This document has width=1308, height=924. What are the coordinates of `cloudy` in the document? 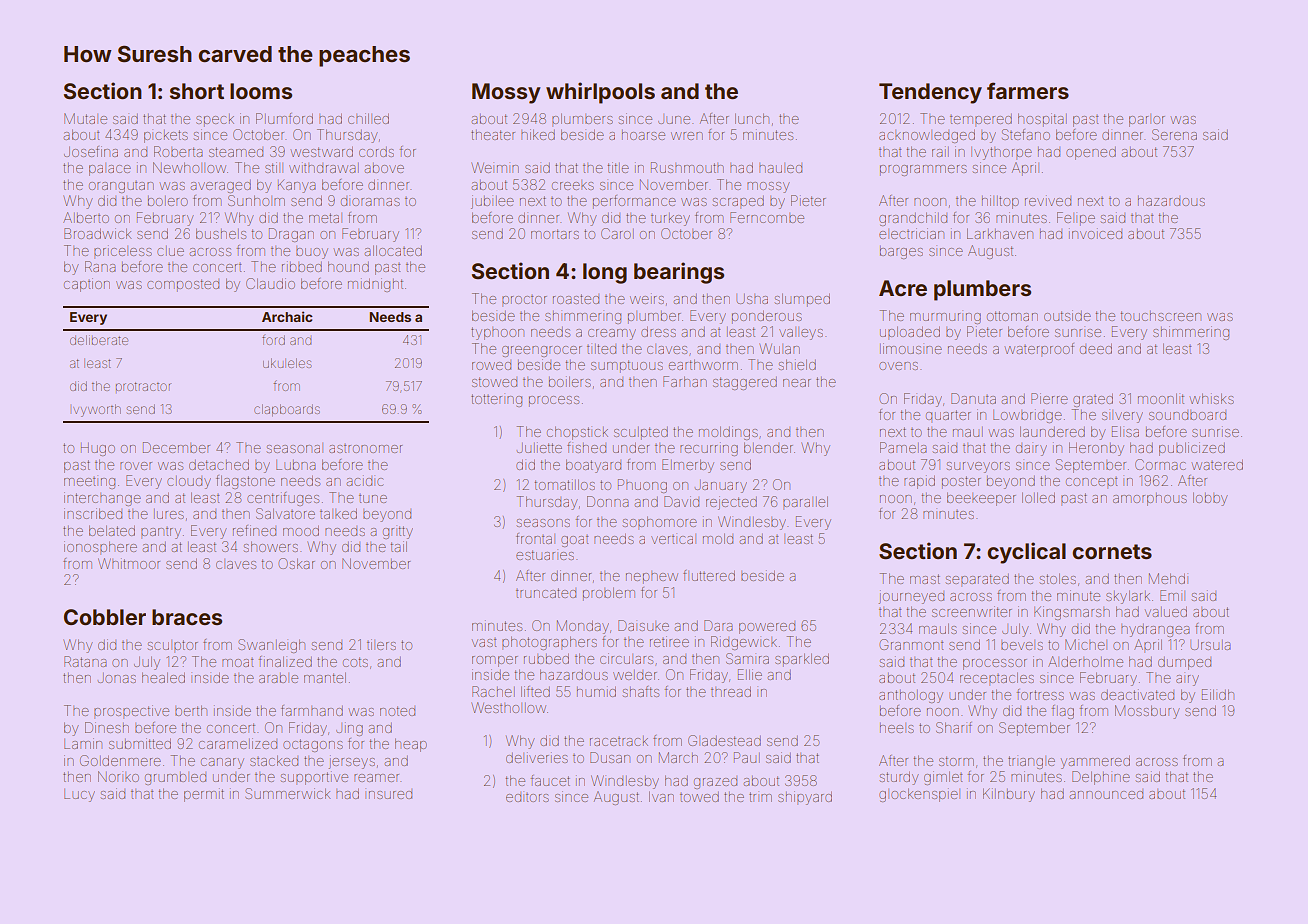 It's located at (189, 482).
